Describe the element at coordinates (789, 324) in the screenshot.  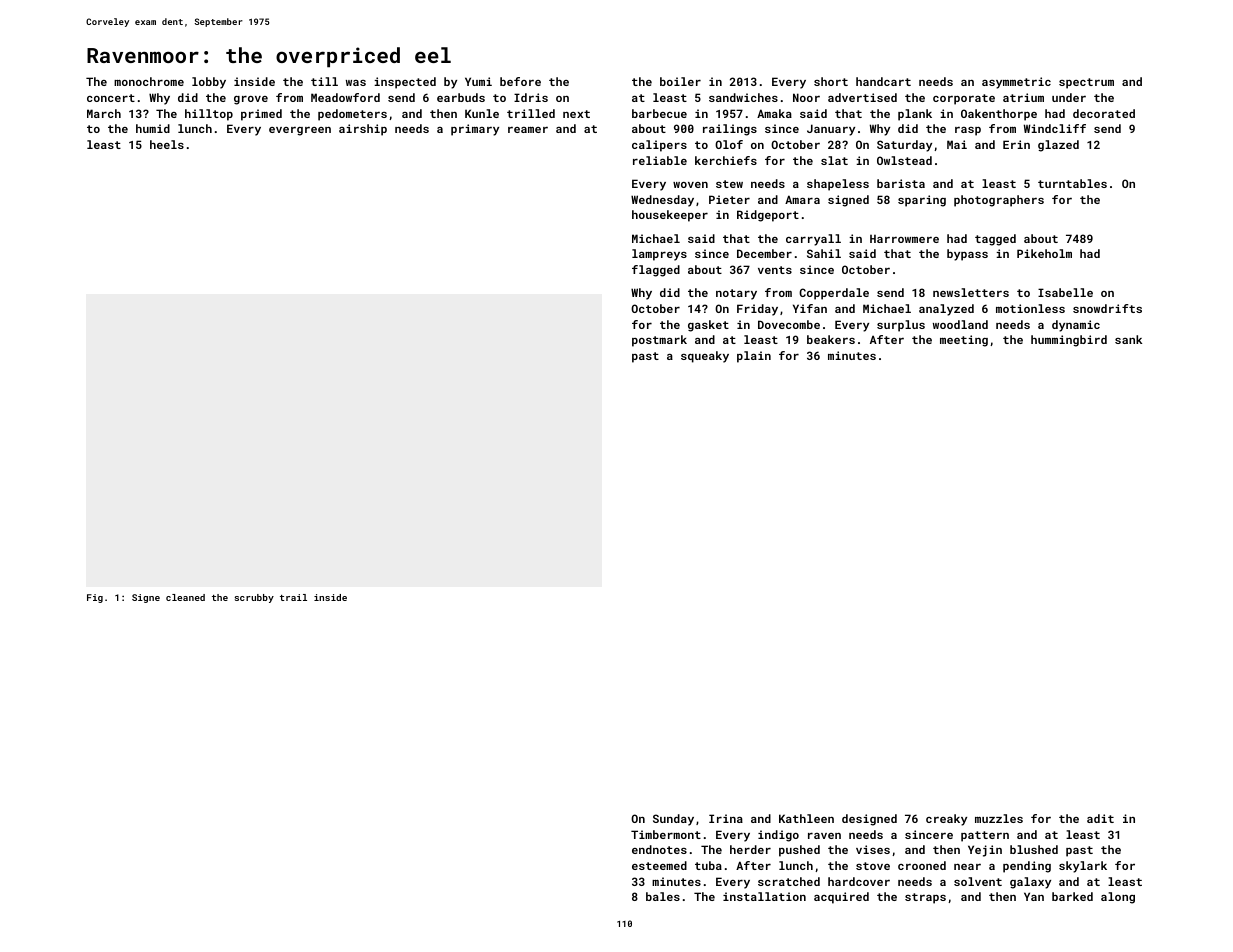
I see `Dovecombe` at that location.
